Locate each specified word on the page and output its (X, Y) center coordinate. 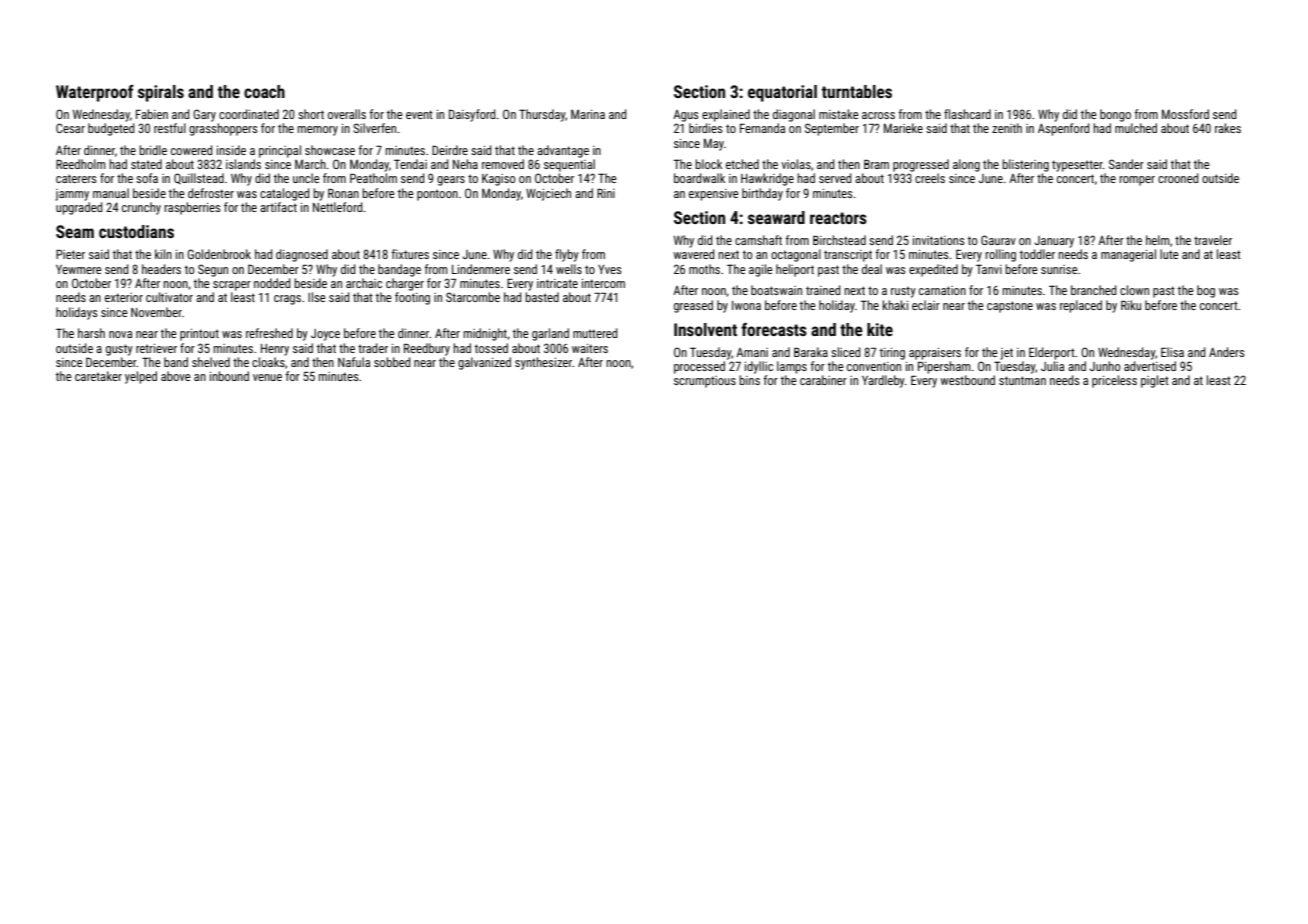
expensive (714, 195)
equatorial (782, 93)
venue (267, 377)
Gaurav (998, 240)
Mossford (1185, 114)
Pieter (70, 254)
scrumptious (705, 382)
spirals (161, 93)
